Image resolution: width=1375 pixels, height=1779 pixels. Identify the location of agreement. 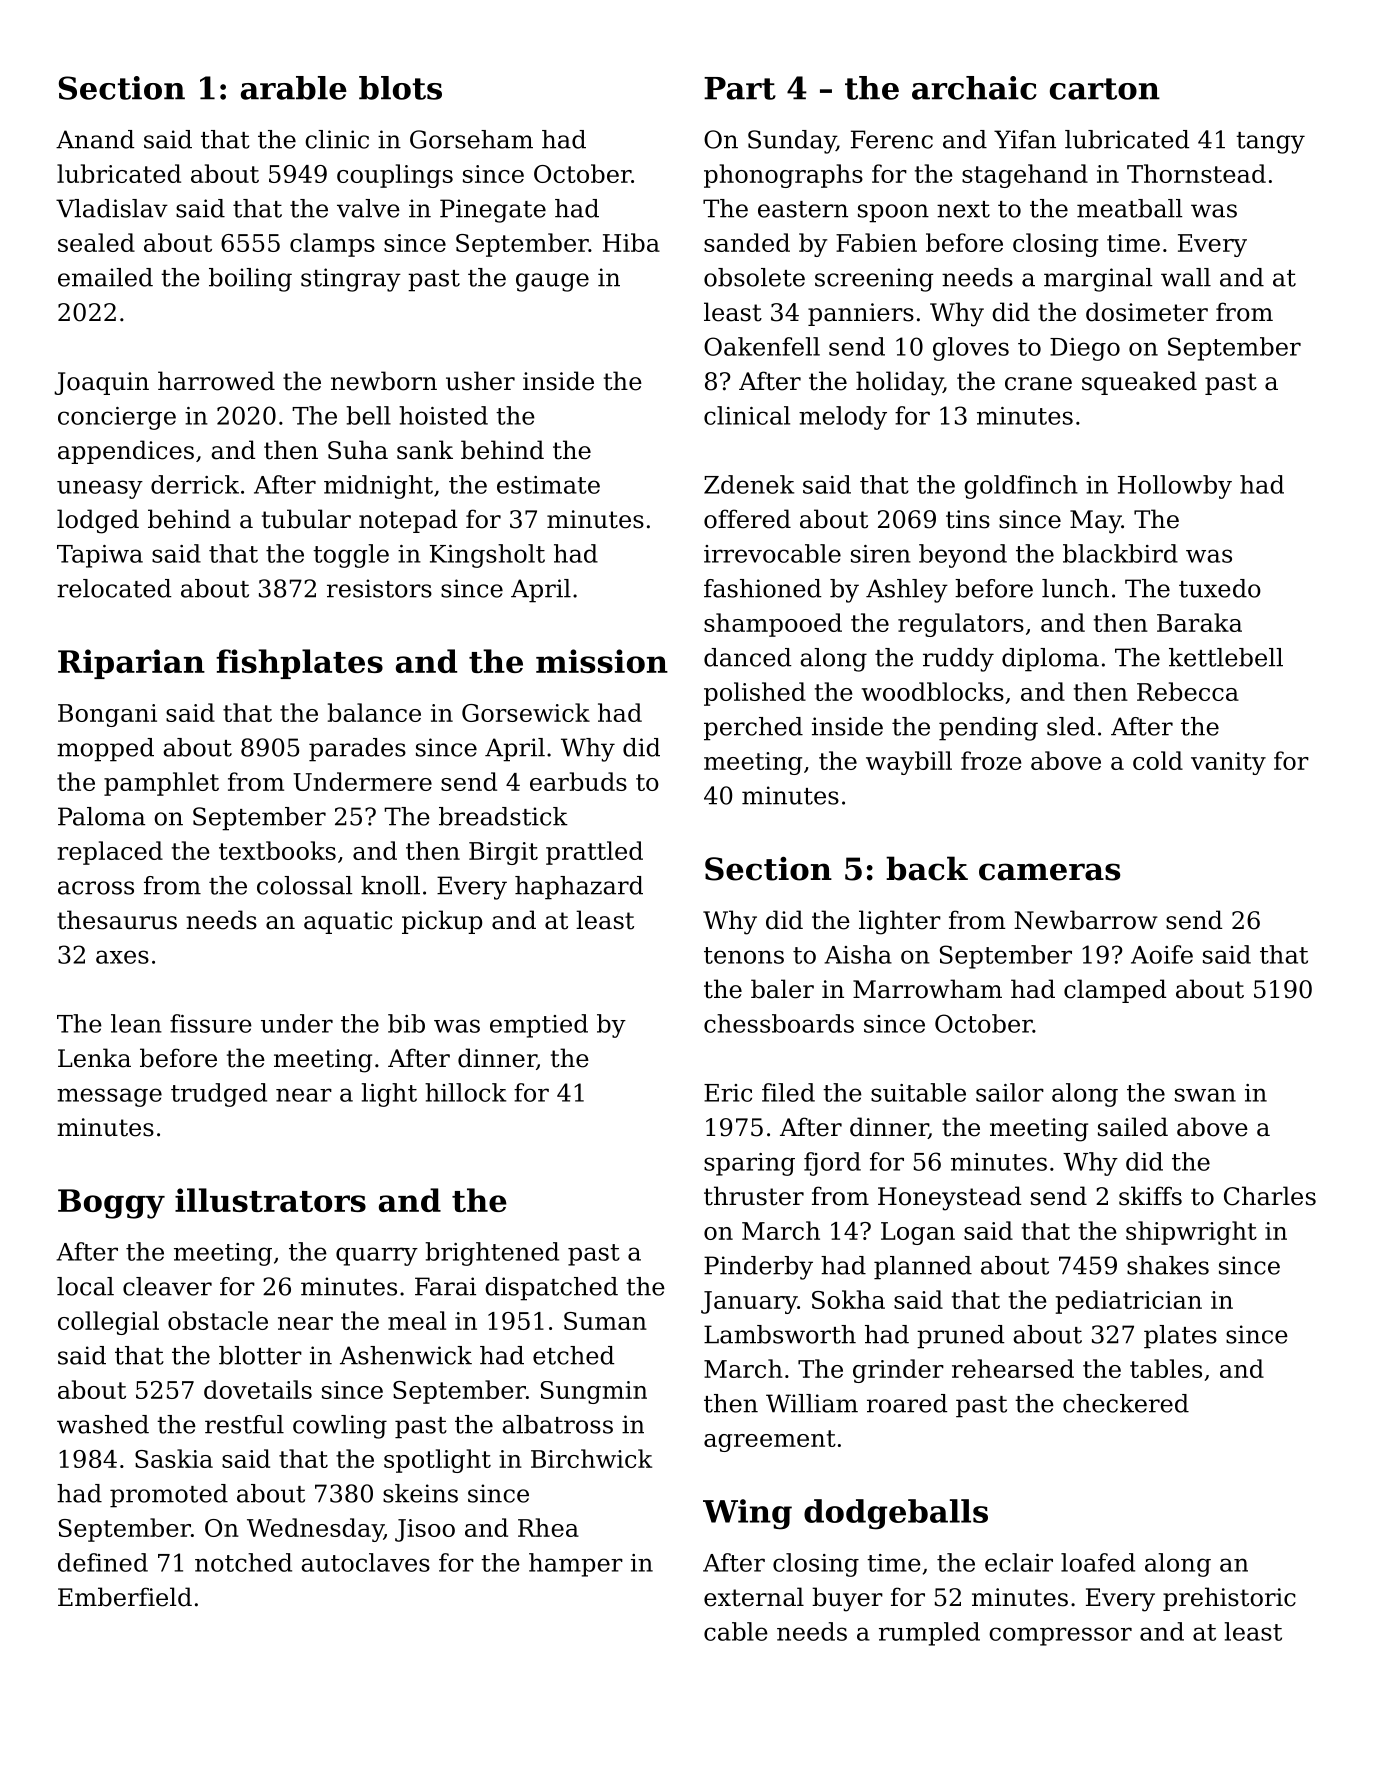
(770, 1441).
